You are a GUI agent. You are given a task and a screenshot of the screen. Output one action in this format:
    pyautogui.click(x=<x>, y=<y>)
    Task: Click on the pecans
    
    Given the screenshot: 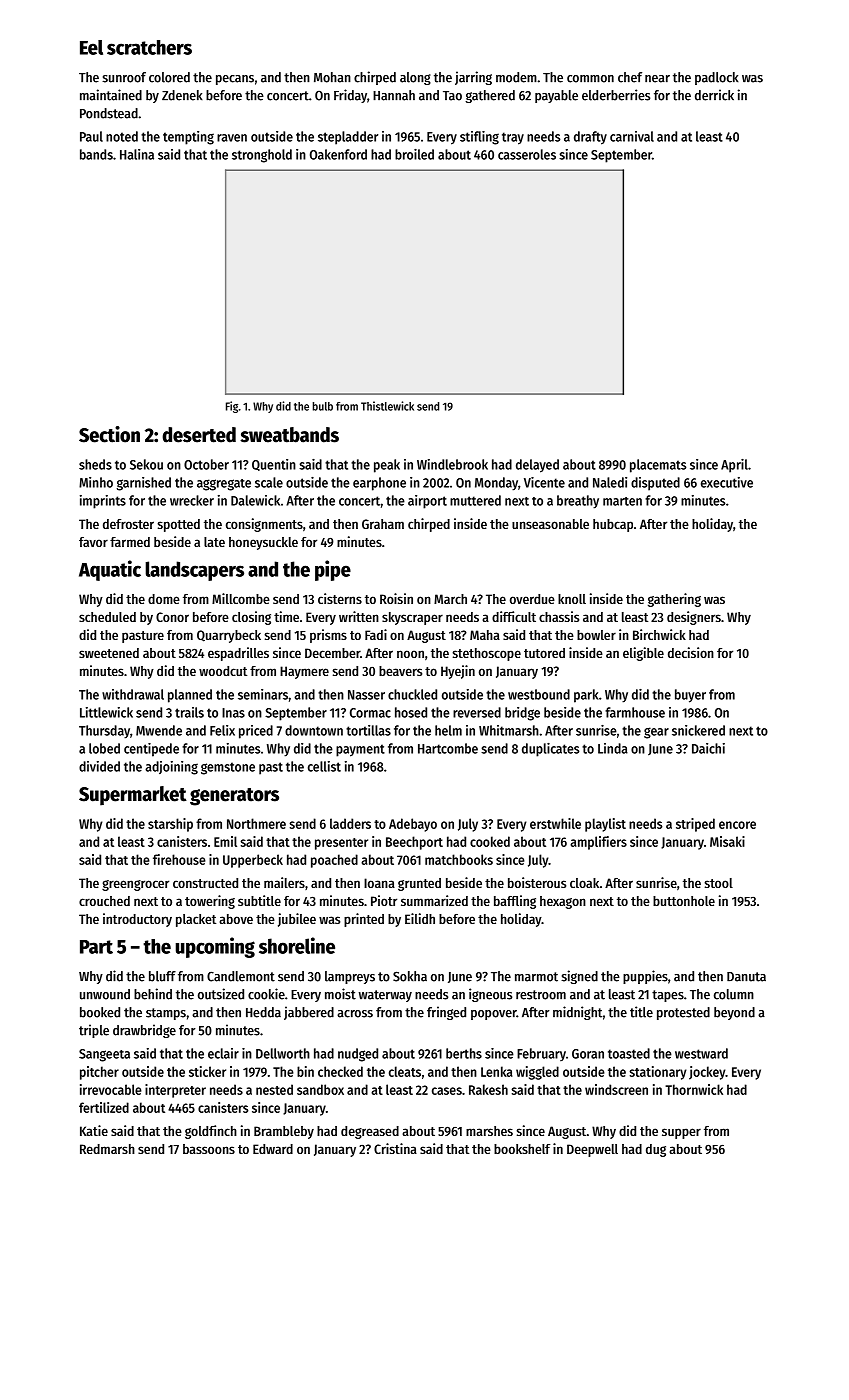 What is the action you would take?
    pyautogui.click(x=235, y=80)
